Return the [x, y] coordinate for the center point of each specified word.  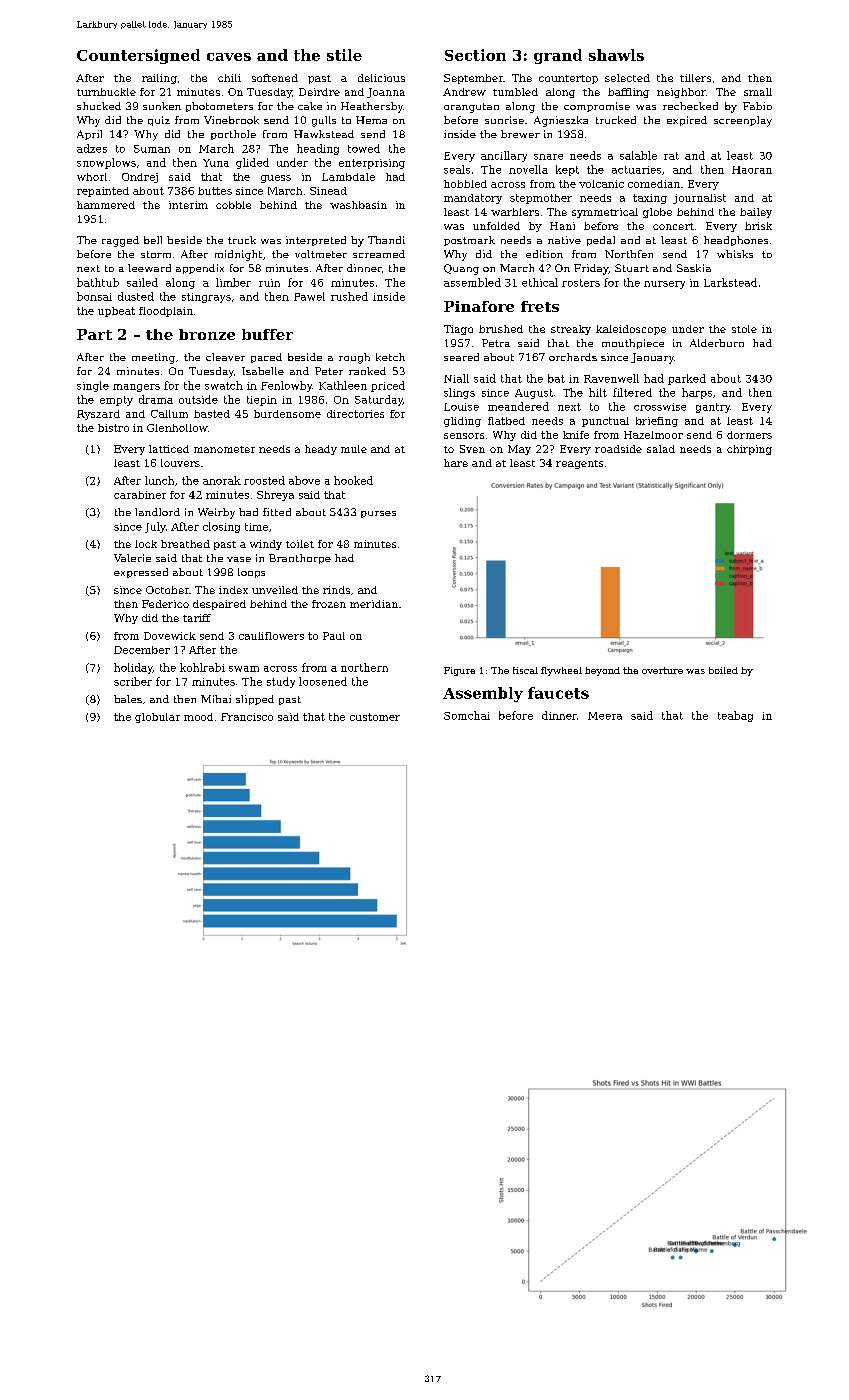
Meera [605, 716]
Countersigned [138, 56]
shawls [616, 55]
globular [157, 718]
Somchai [467, 715]
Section [475, 55]
